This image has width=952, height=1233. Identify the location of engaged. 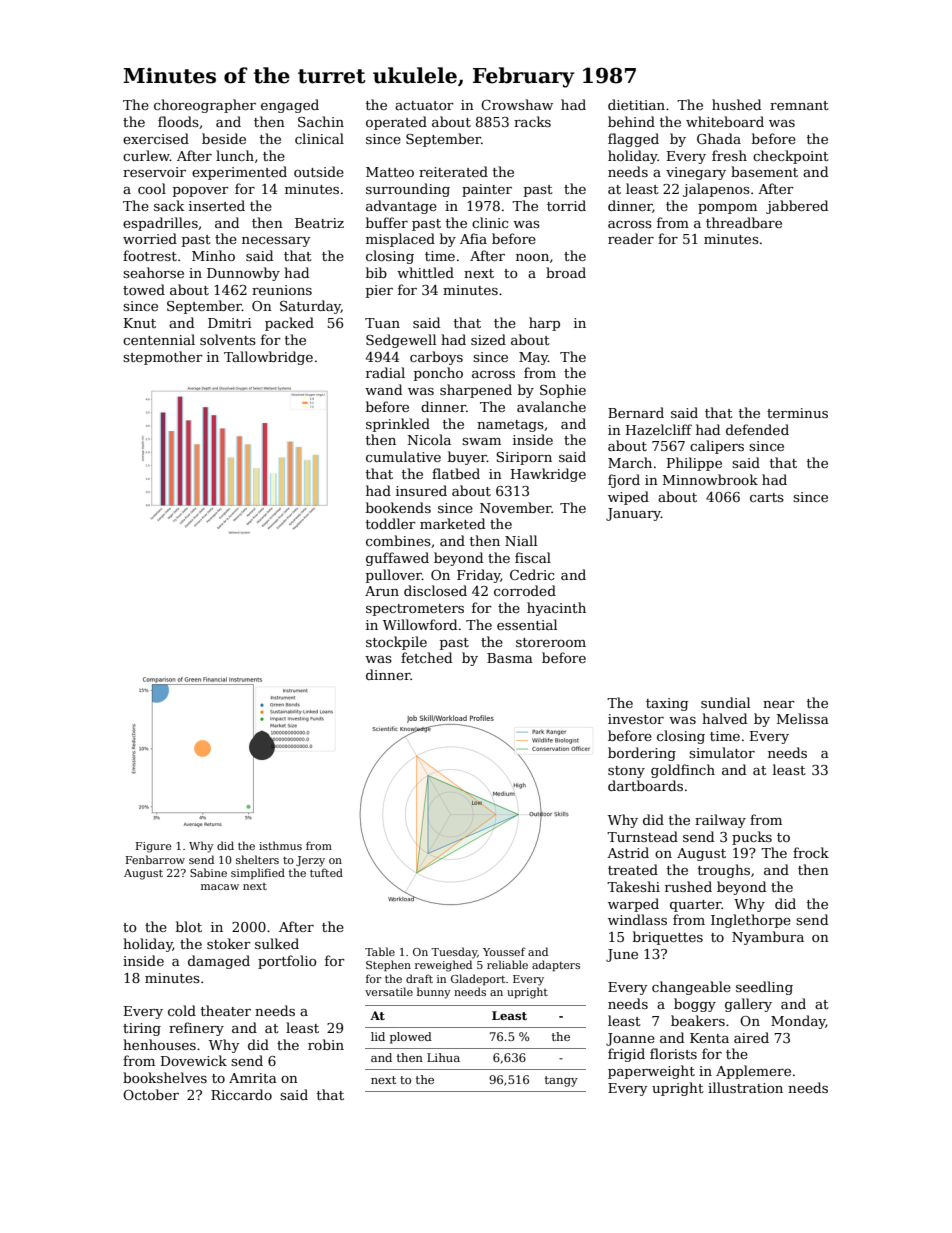
(290, 106).
